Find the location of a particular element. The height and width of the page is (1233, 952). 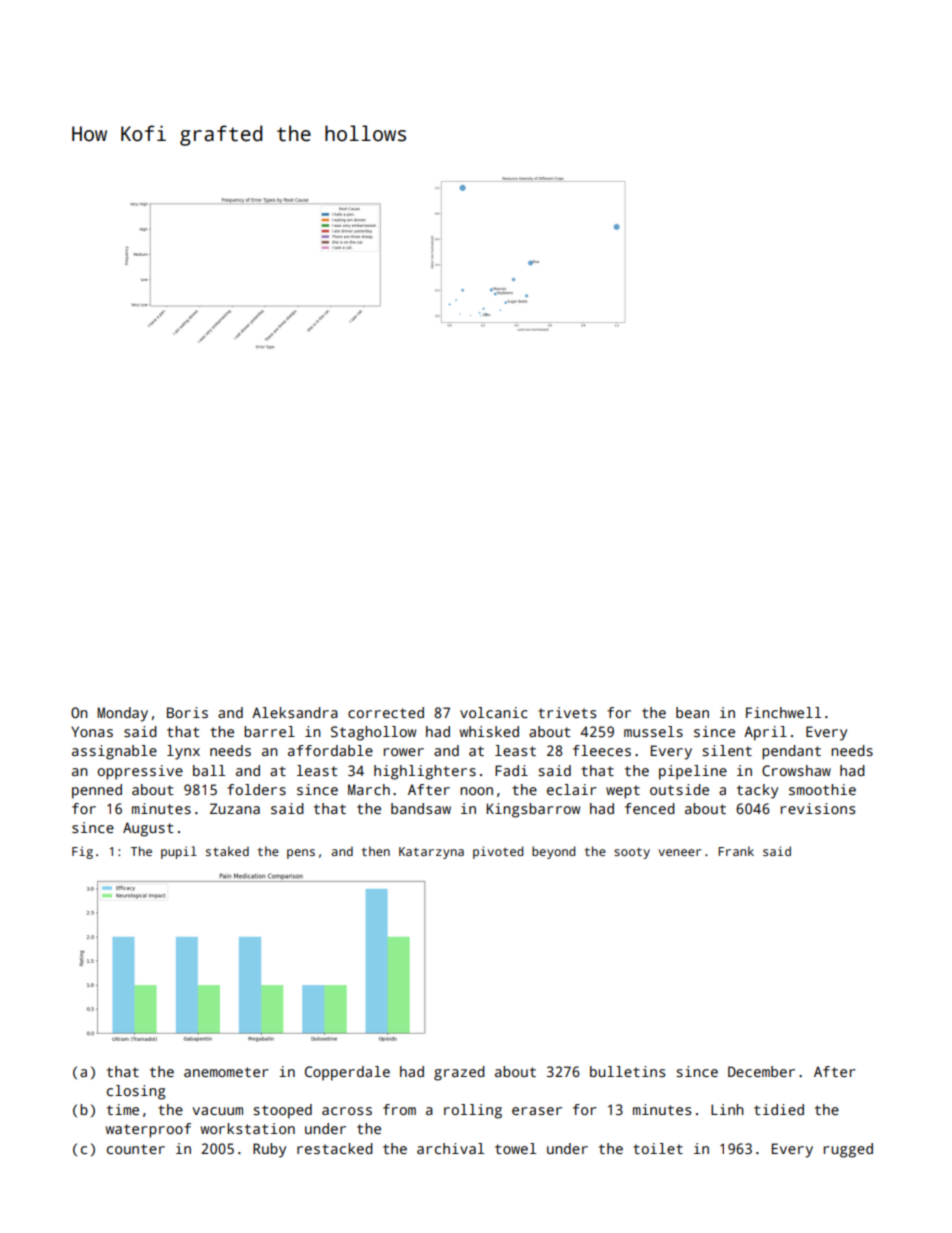

tidied is located at coordinates (779, 1109).
